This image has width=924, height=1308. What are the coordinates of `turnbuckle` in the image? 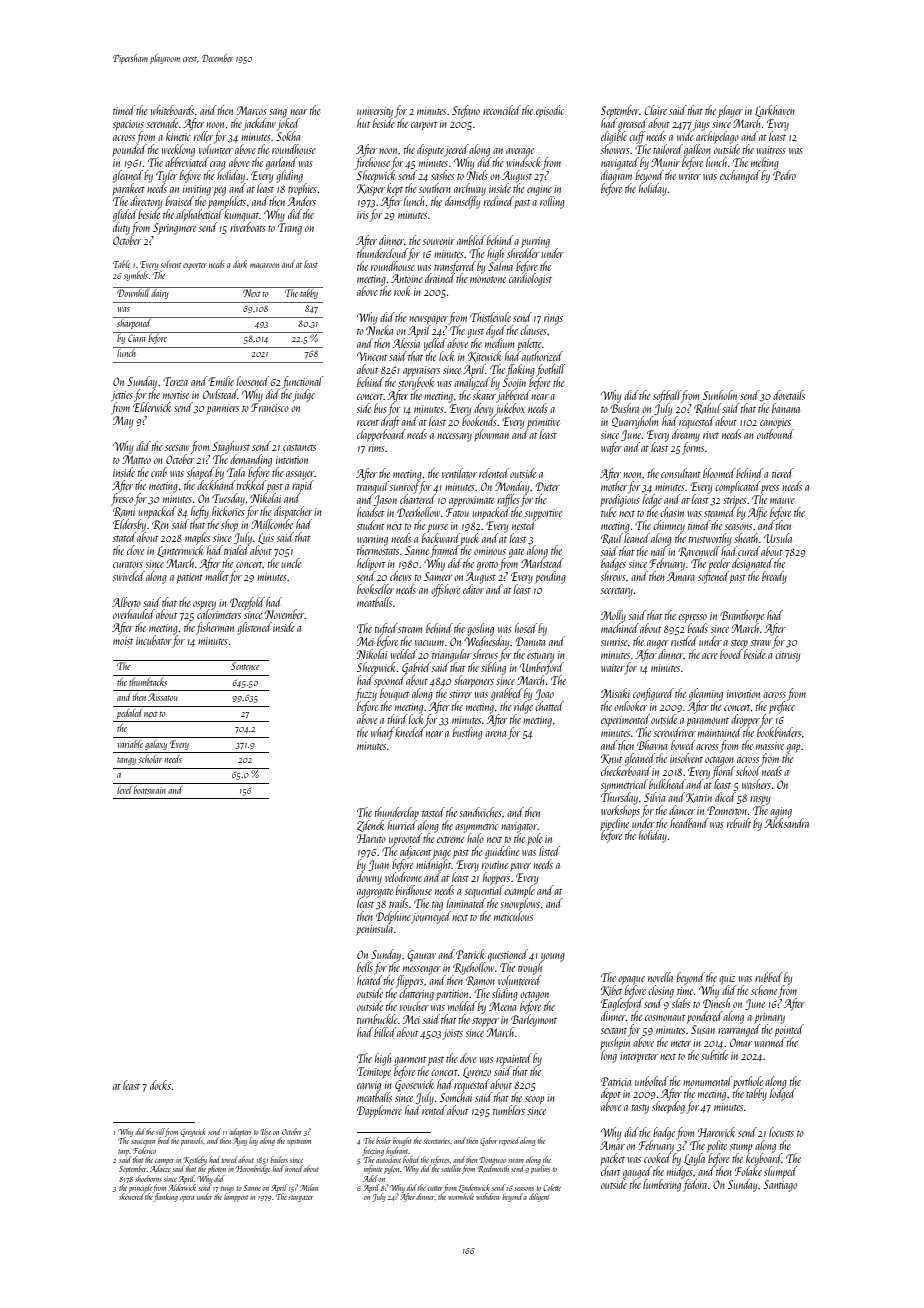 It's located at (377, 1019).
